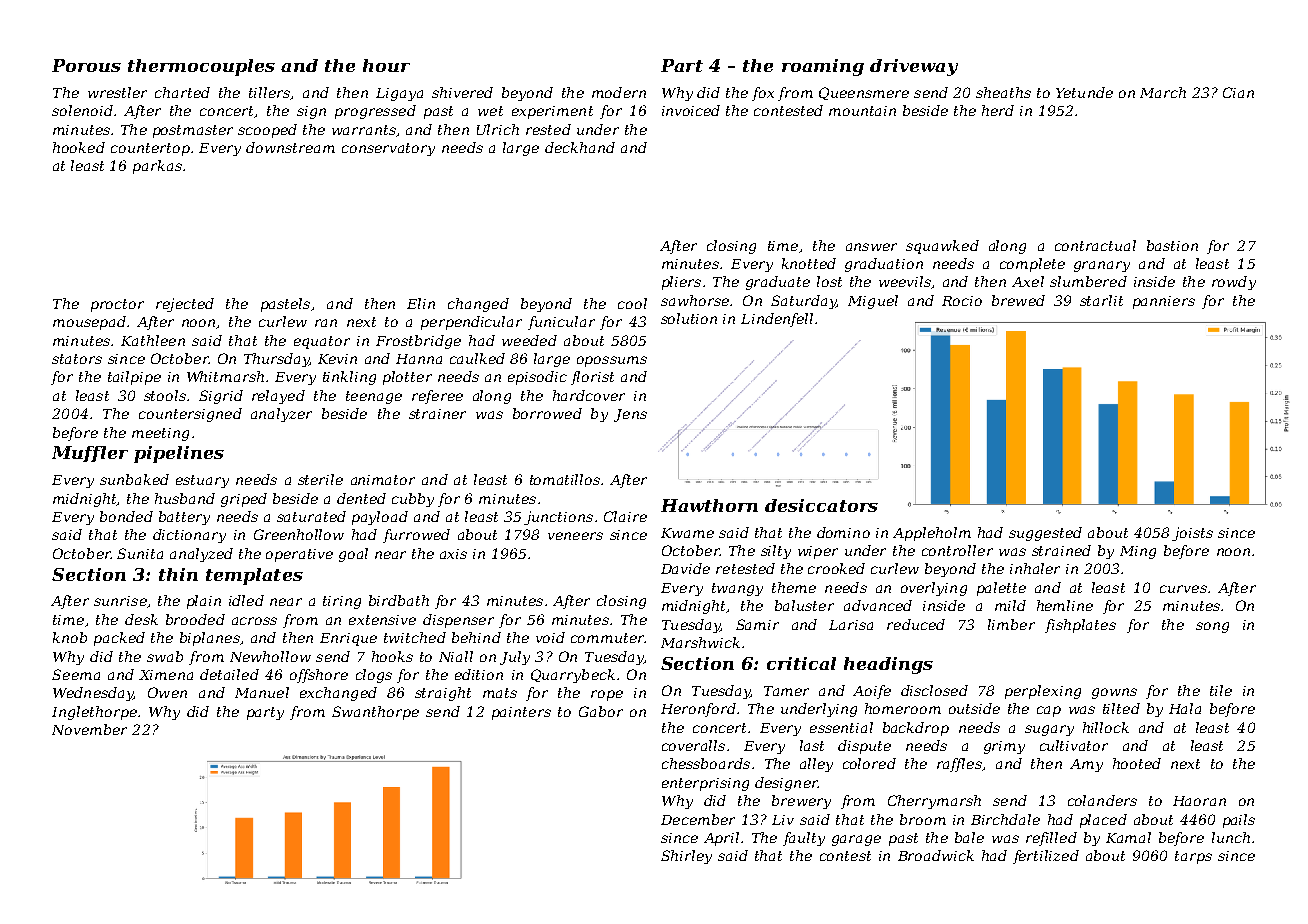 This screenshot has height=924, width=1308. I want to click on squawked, so click(942, 247).
